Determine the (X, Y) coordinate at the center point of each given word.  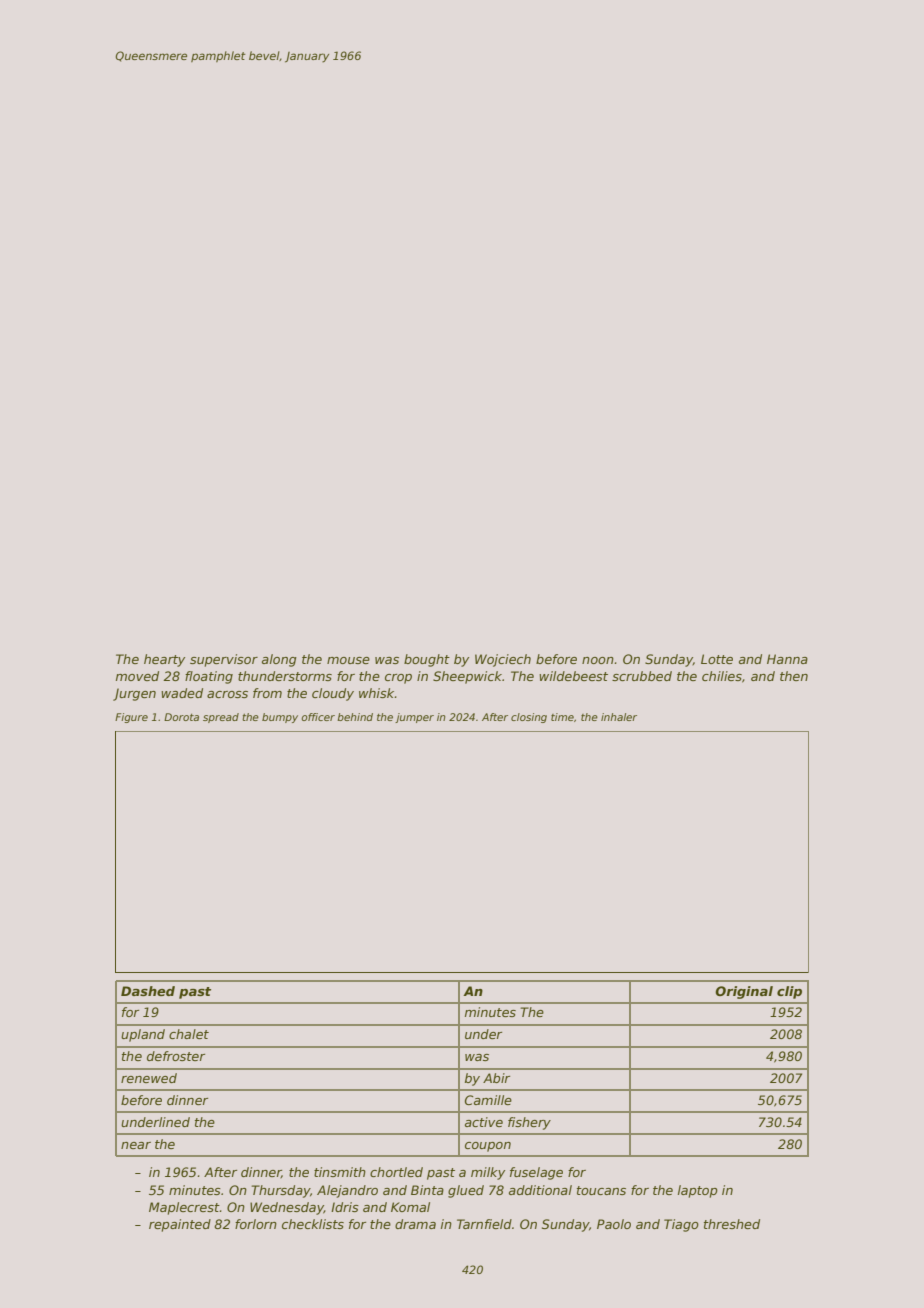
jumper (414, 718)
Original (744, 992)
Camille (488, 1100)
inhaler (619, 717)
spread (221, 718)
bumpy (280, 718)
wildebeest (573, 676)
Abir (496, 1078)
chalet (189, 1034)
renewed (149, 1078)
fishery (529, 1123)
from (267, 693)
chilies (722, 676)
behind (355, 717)
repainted (180, 1225)
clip (789, 992)
